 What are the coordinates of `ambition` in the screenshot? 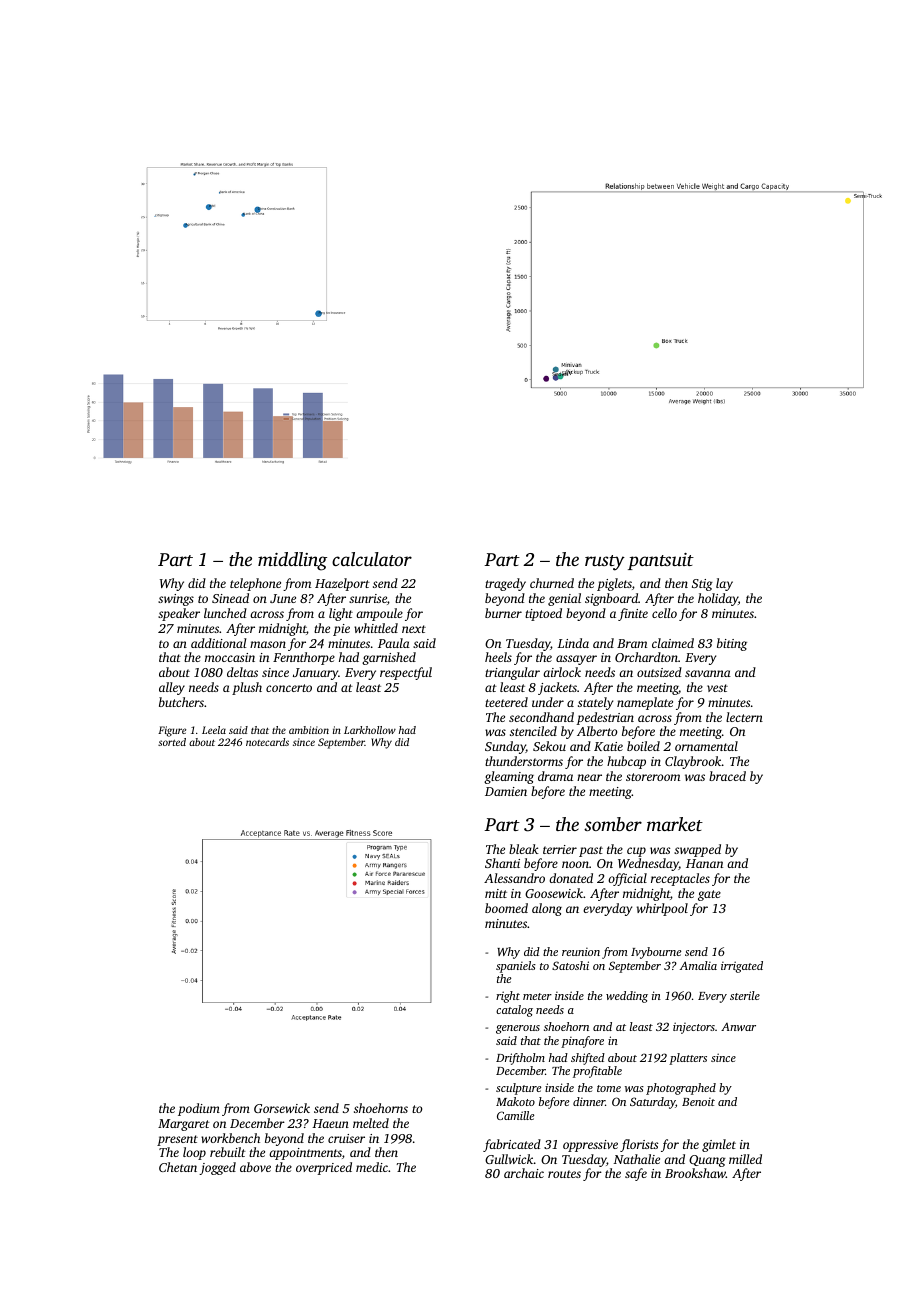 It's located at (309, 730).
